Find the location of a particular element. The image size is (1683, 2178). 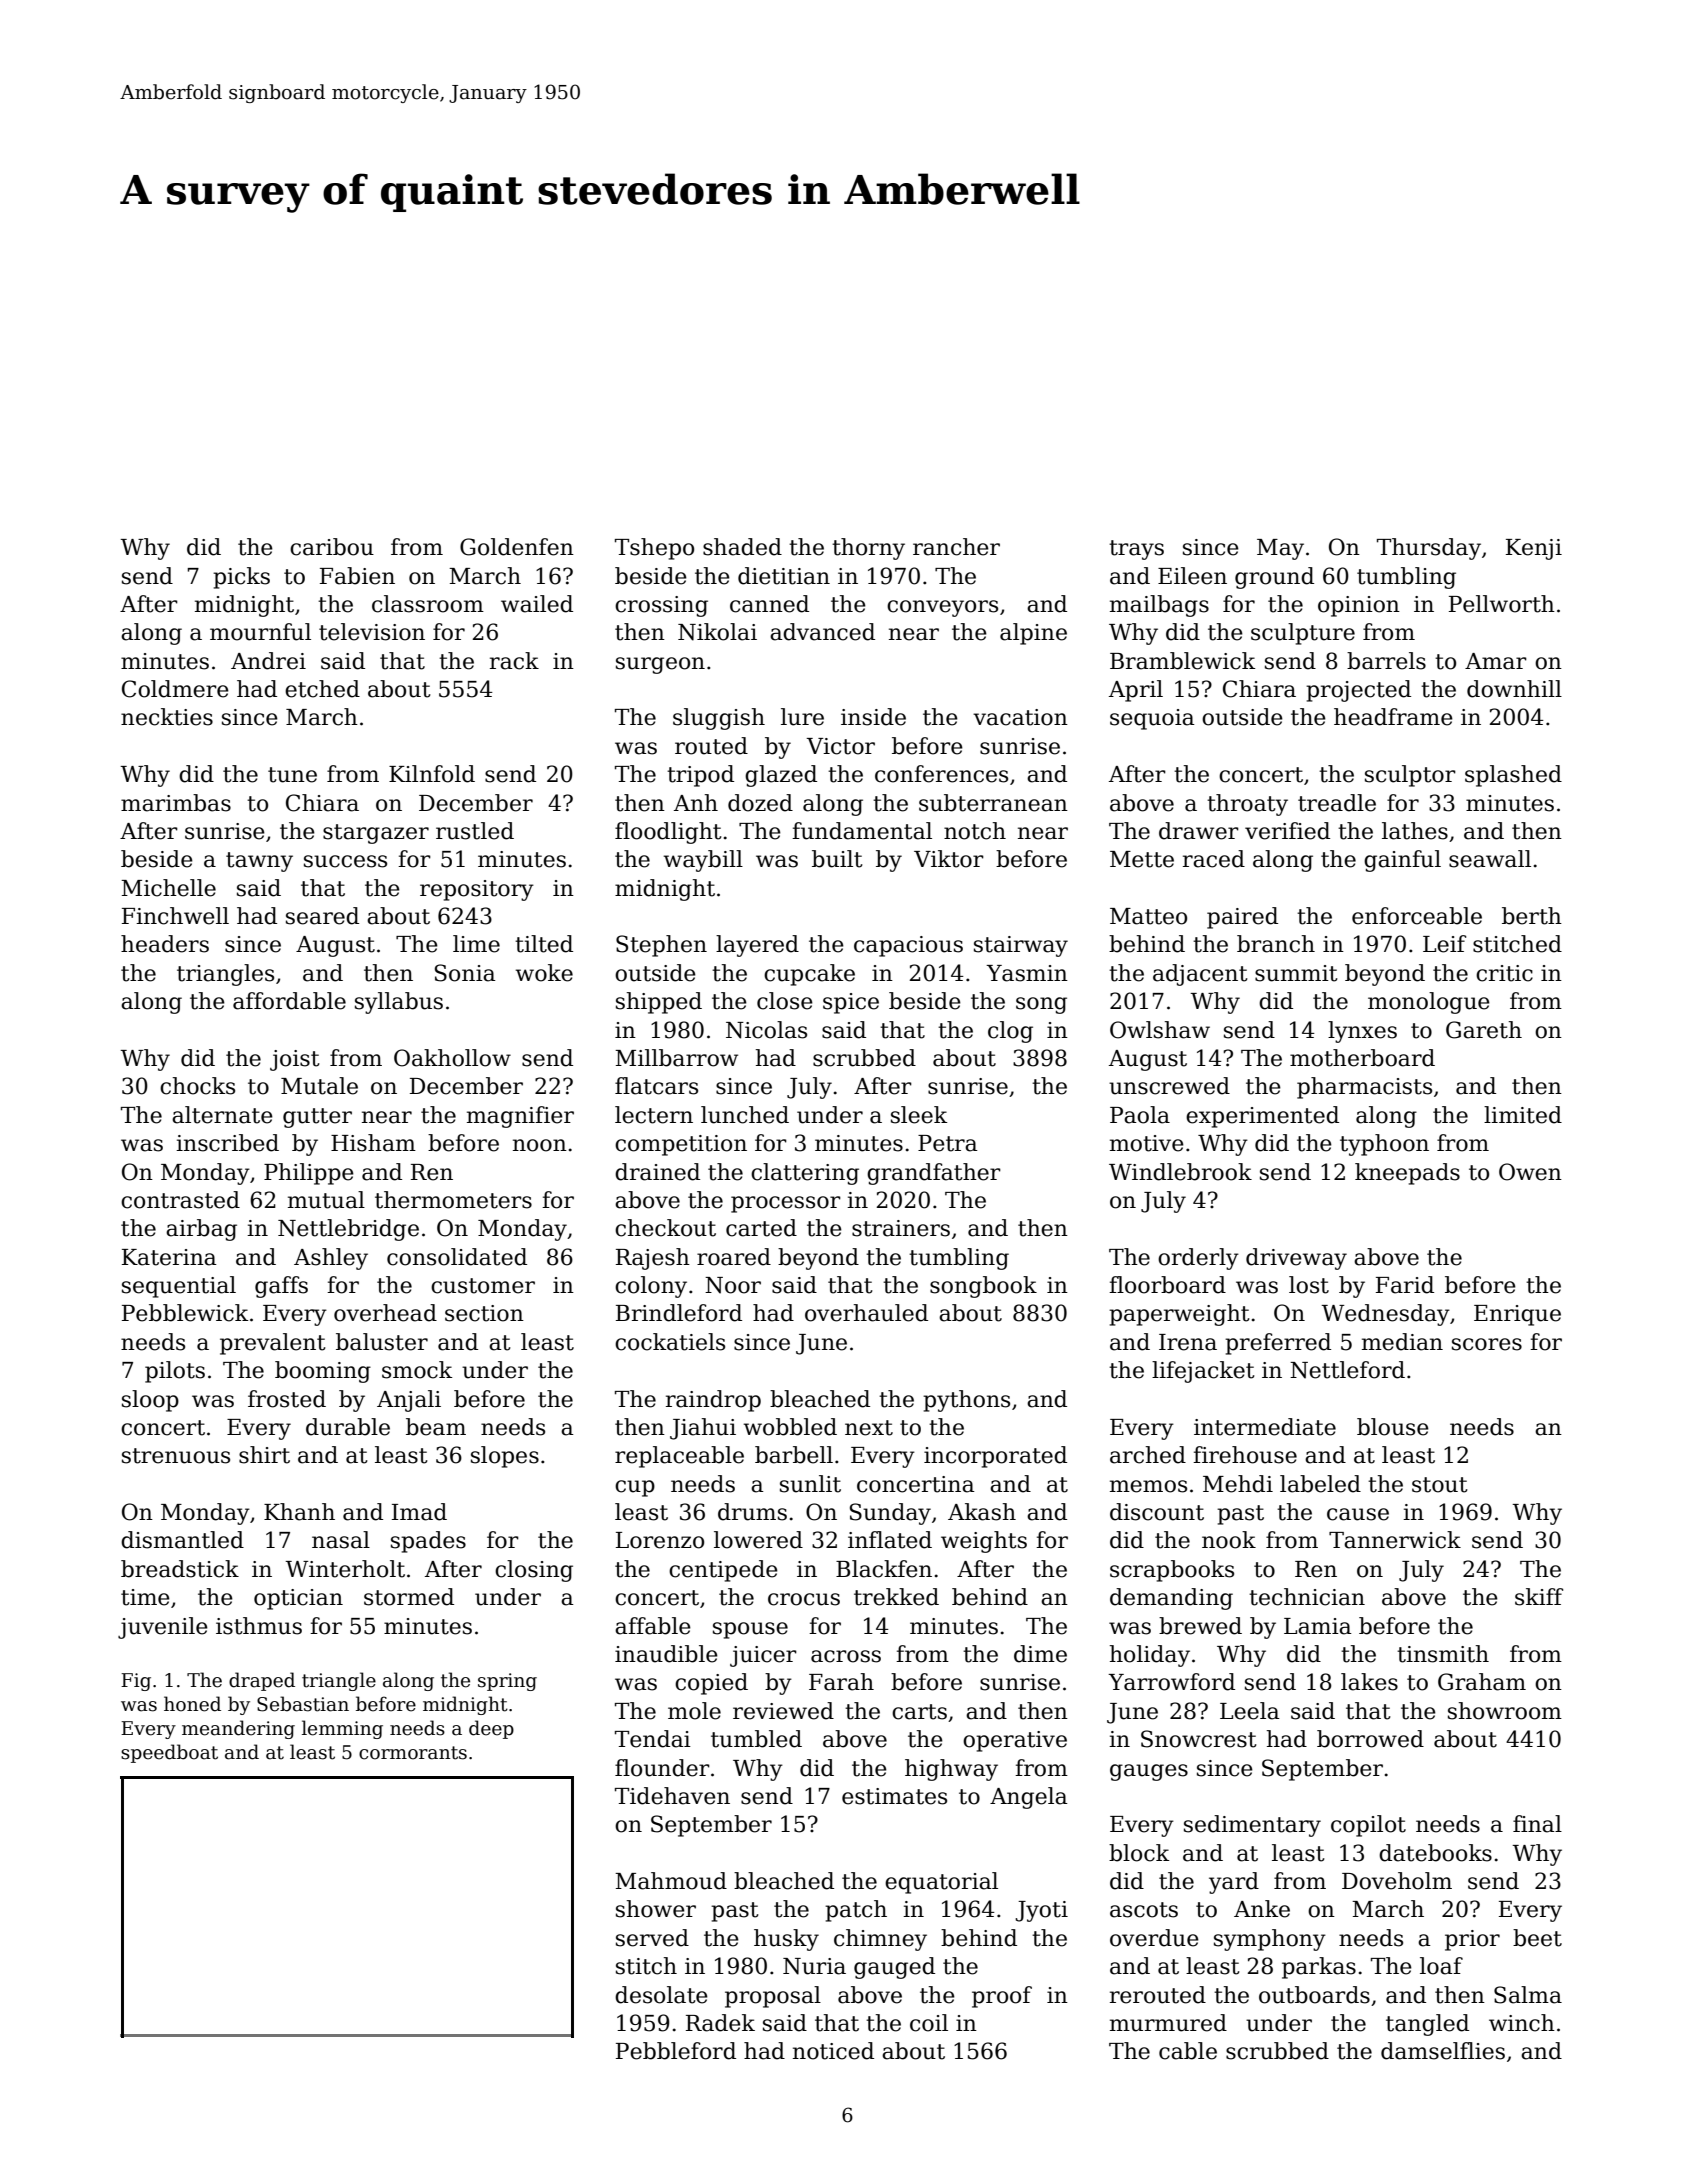

headers is located at coordinates (165, 944).
